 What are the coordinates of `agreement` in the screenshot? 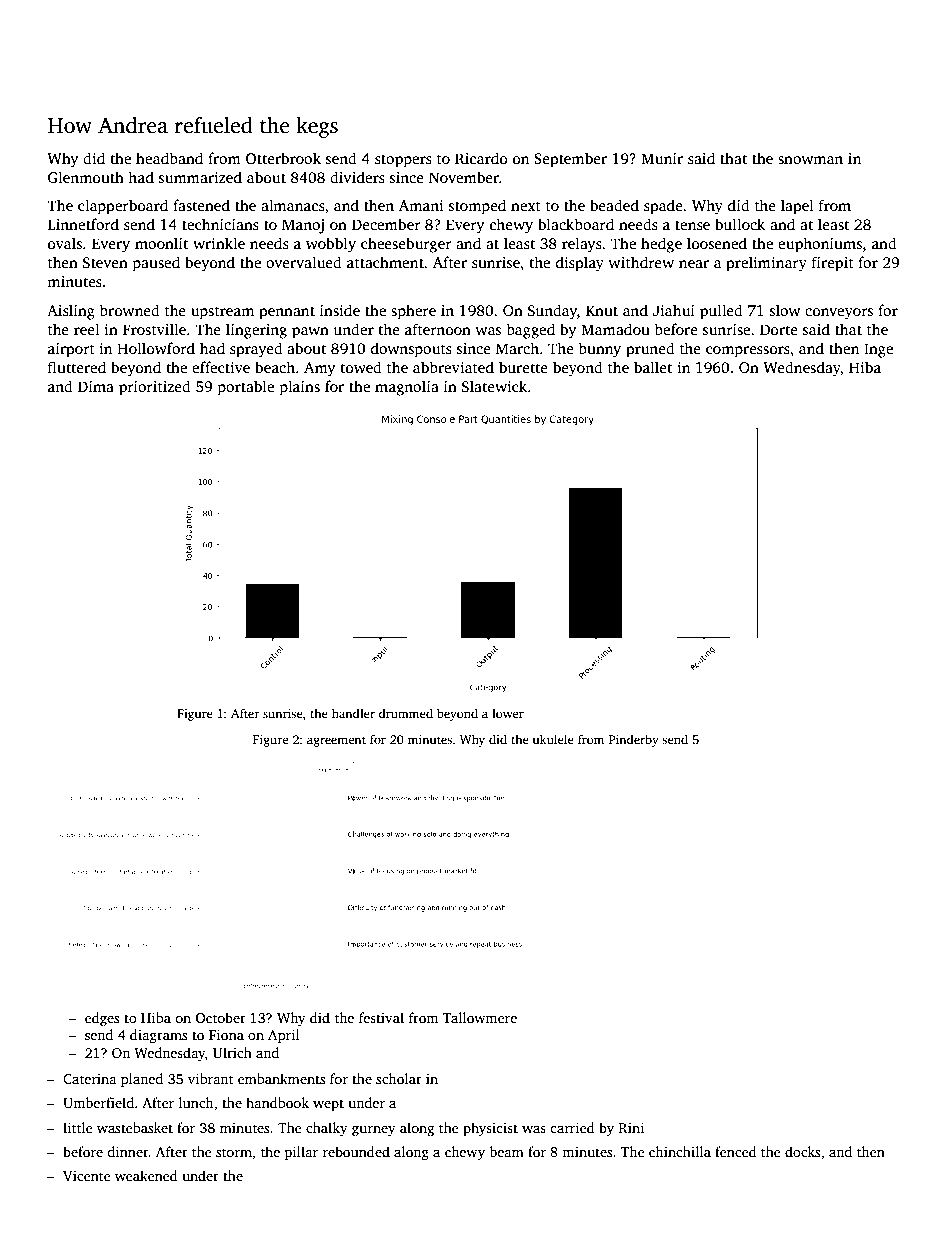 It's located at (336, 741).
